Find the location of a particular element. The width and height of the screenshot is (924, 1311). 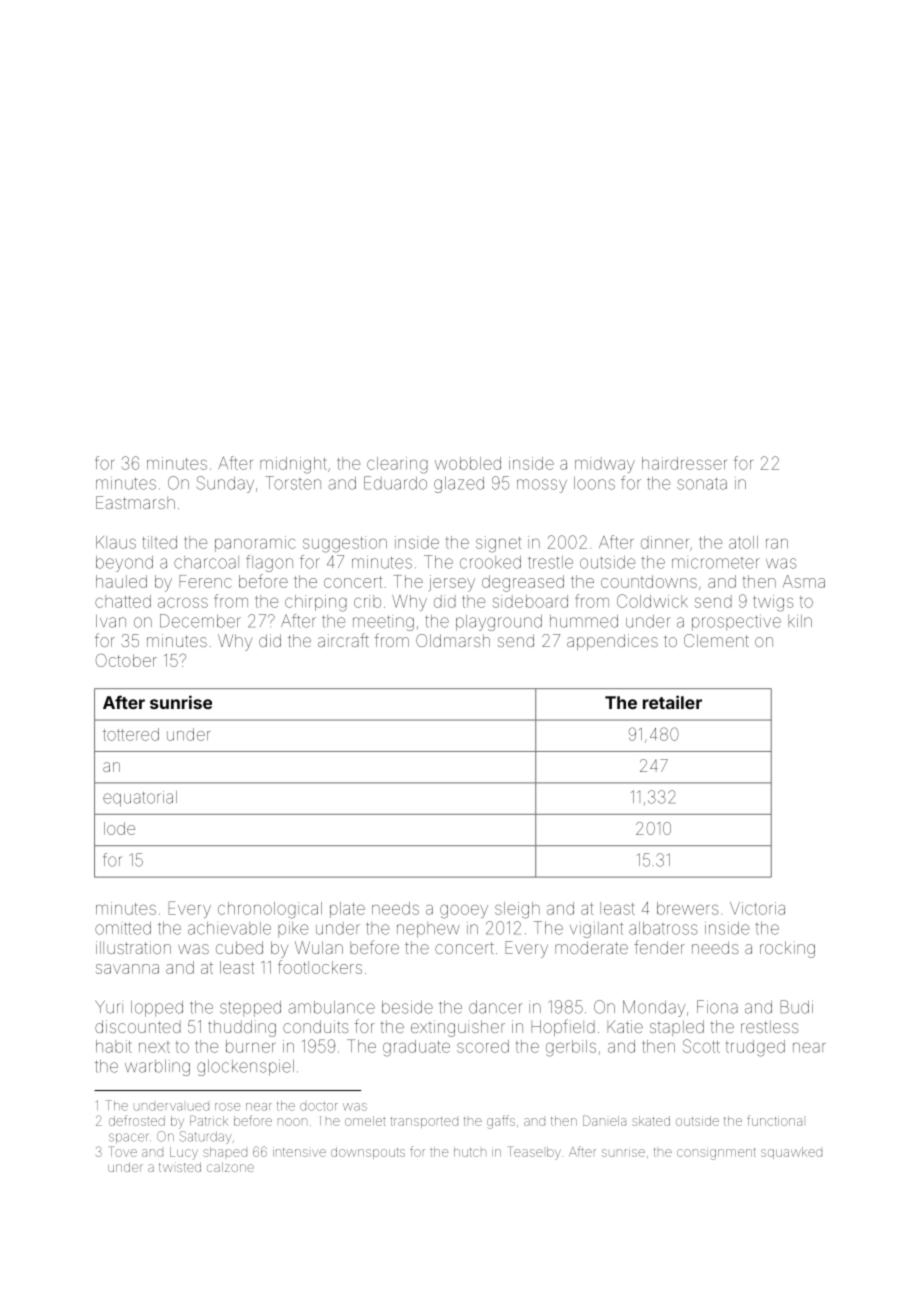

vigilant is located at coordinates (596, 930).
